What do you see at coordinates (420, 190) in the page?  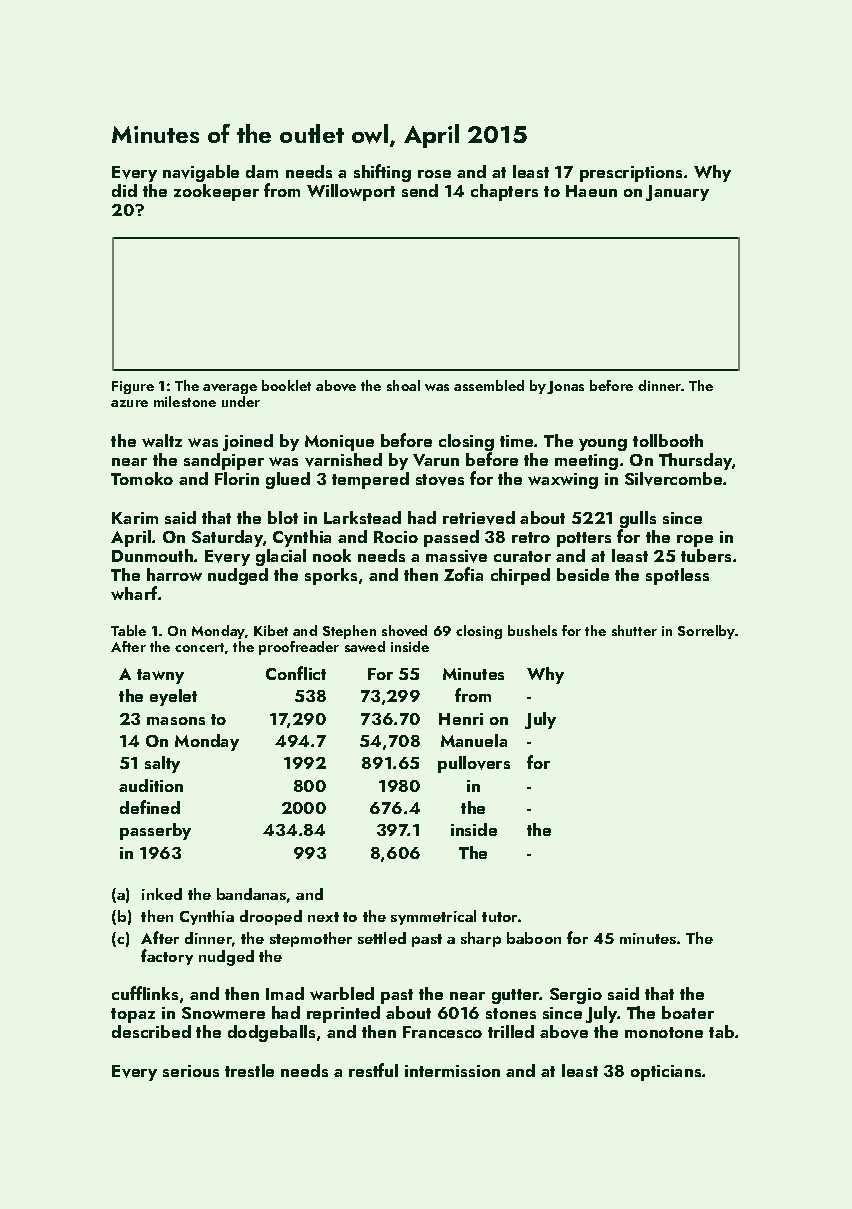 I see `send` at bounding box center [420, 190].
